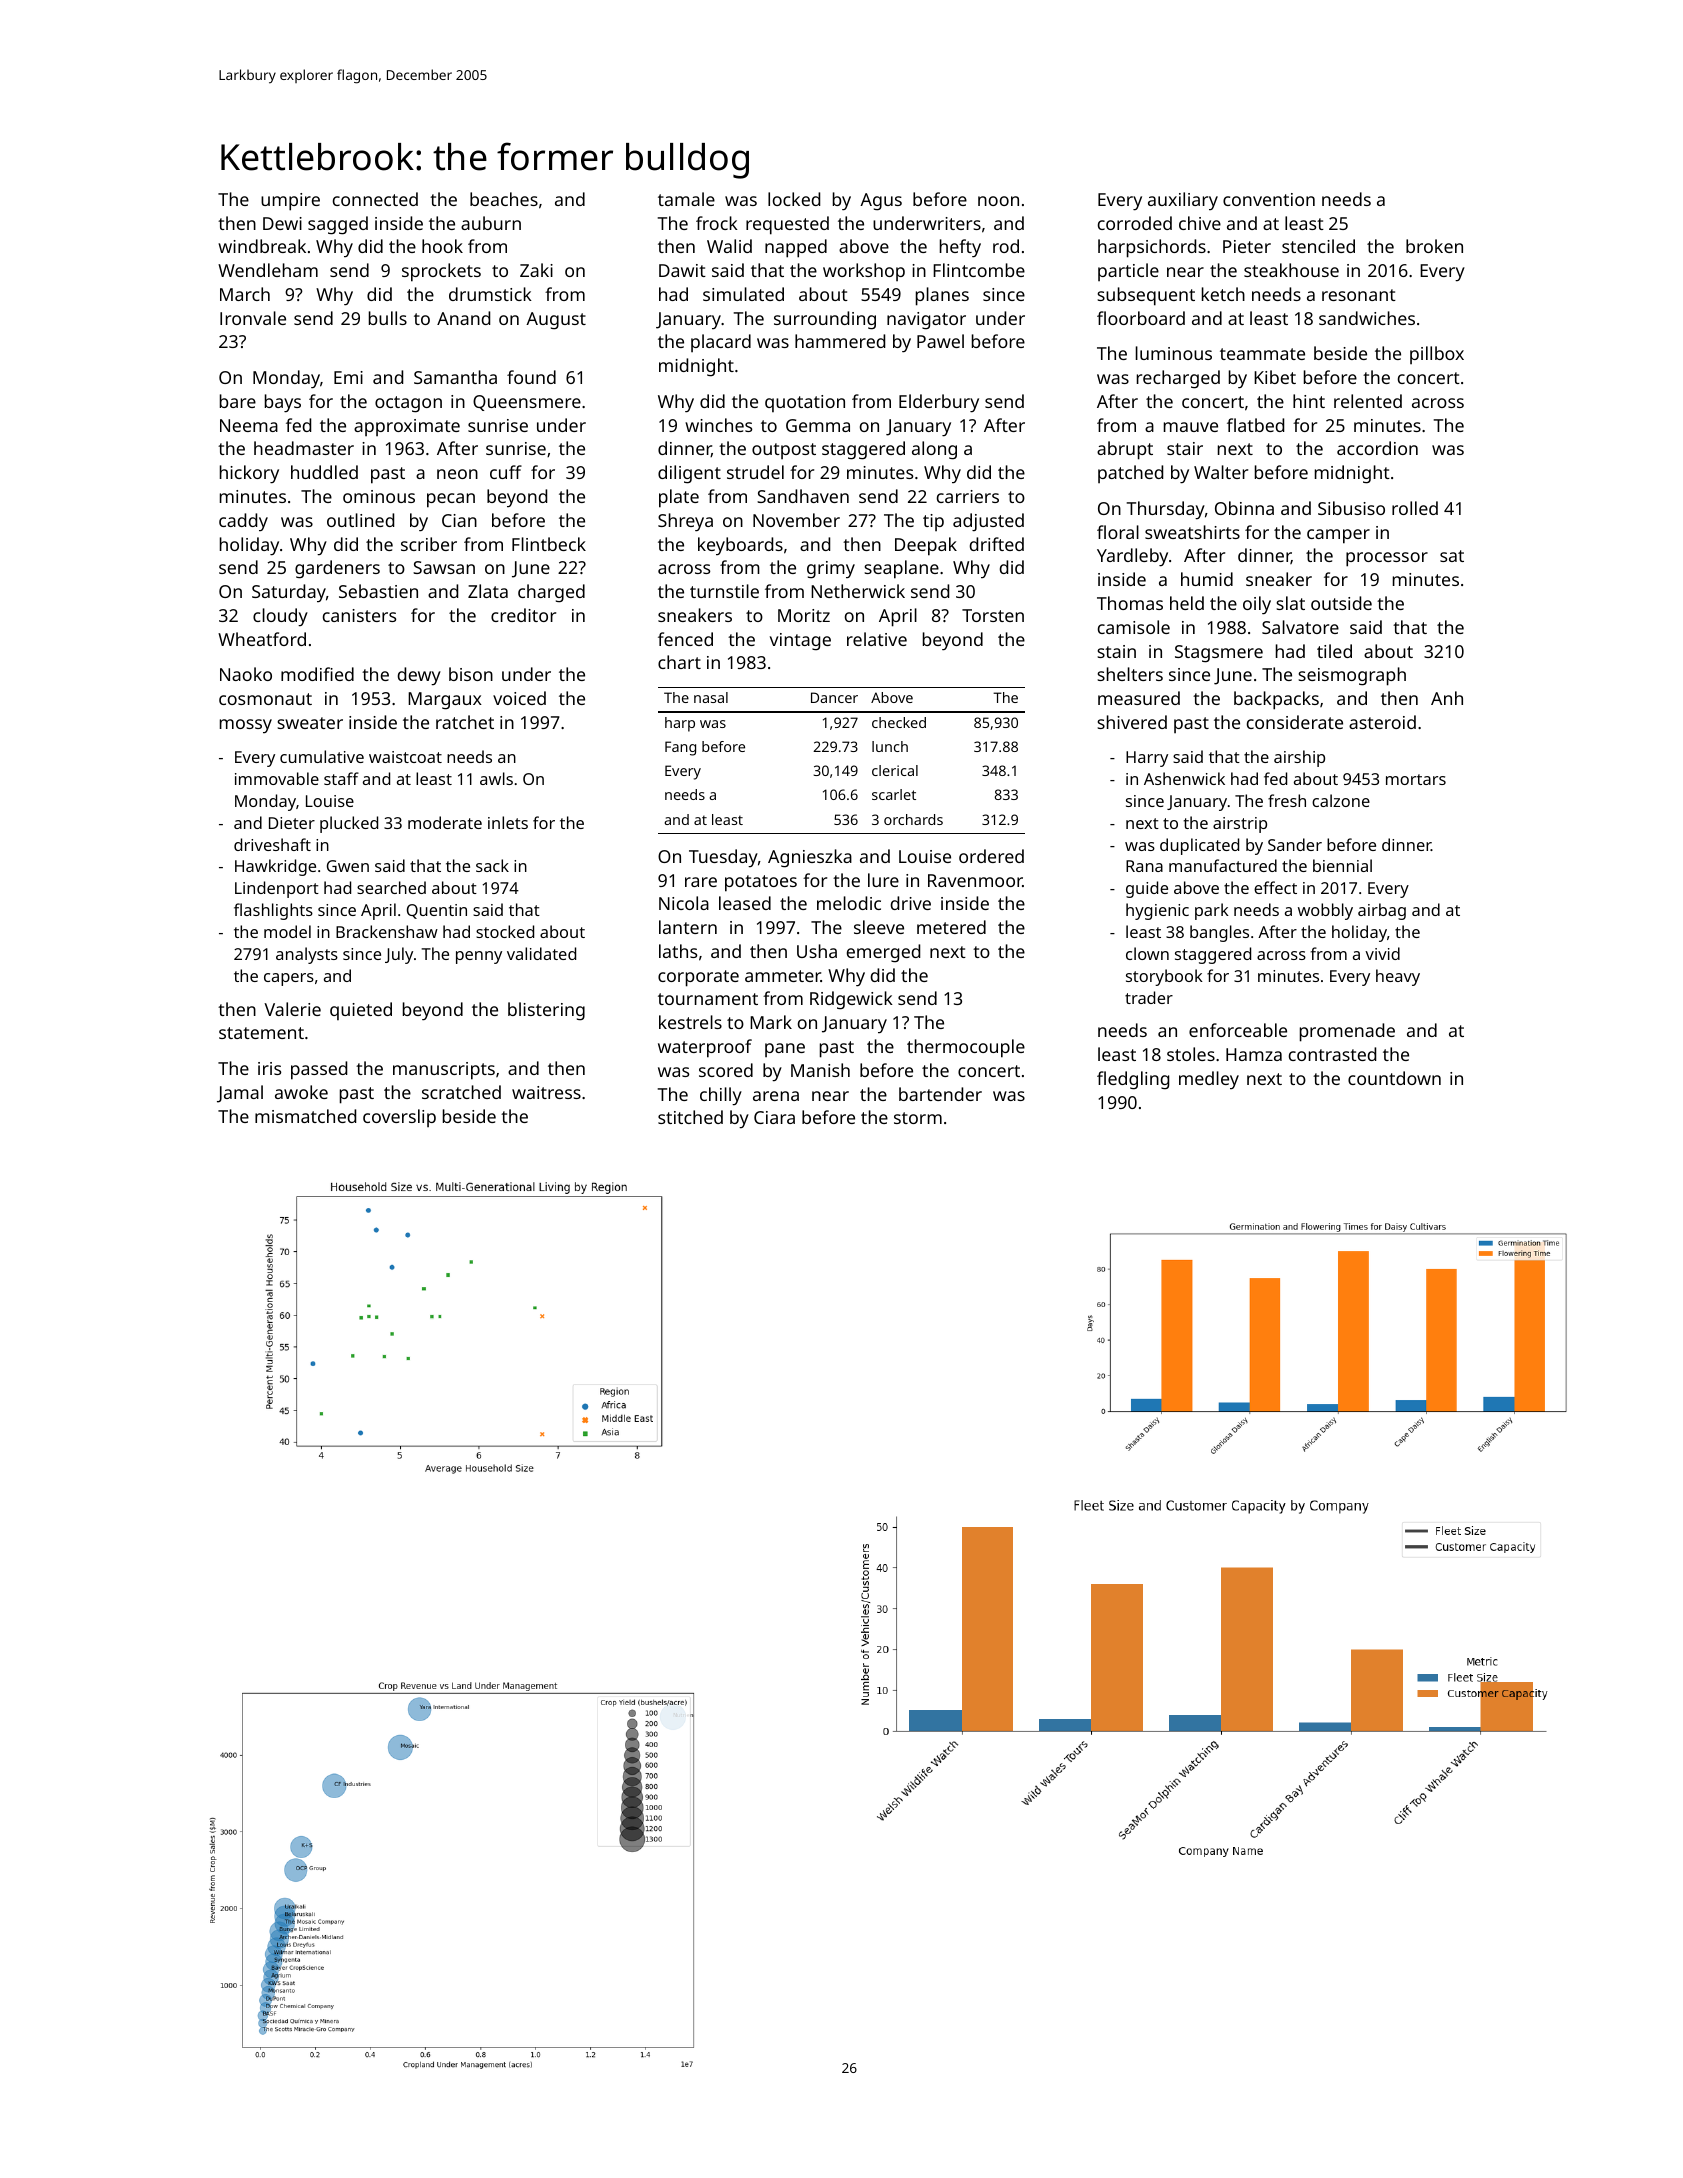  I want to click on Dewi, so click(282, 223).
